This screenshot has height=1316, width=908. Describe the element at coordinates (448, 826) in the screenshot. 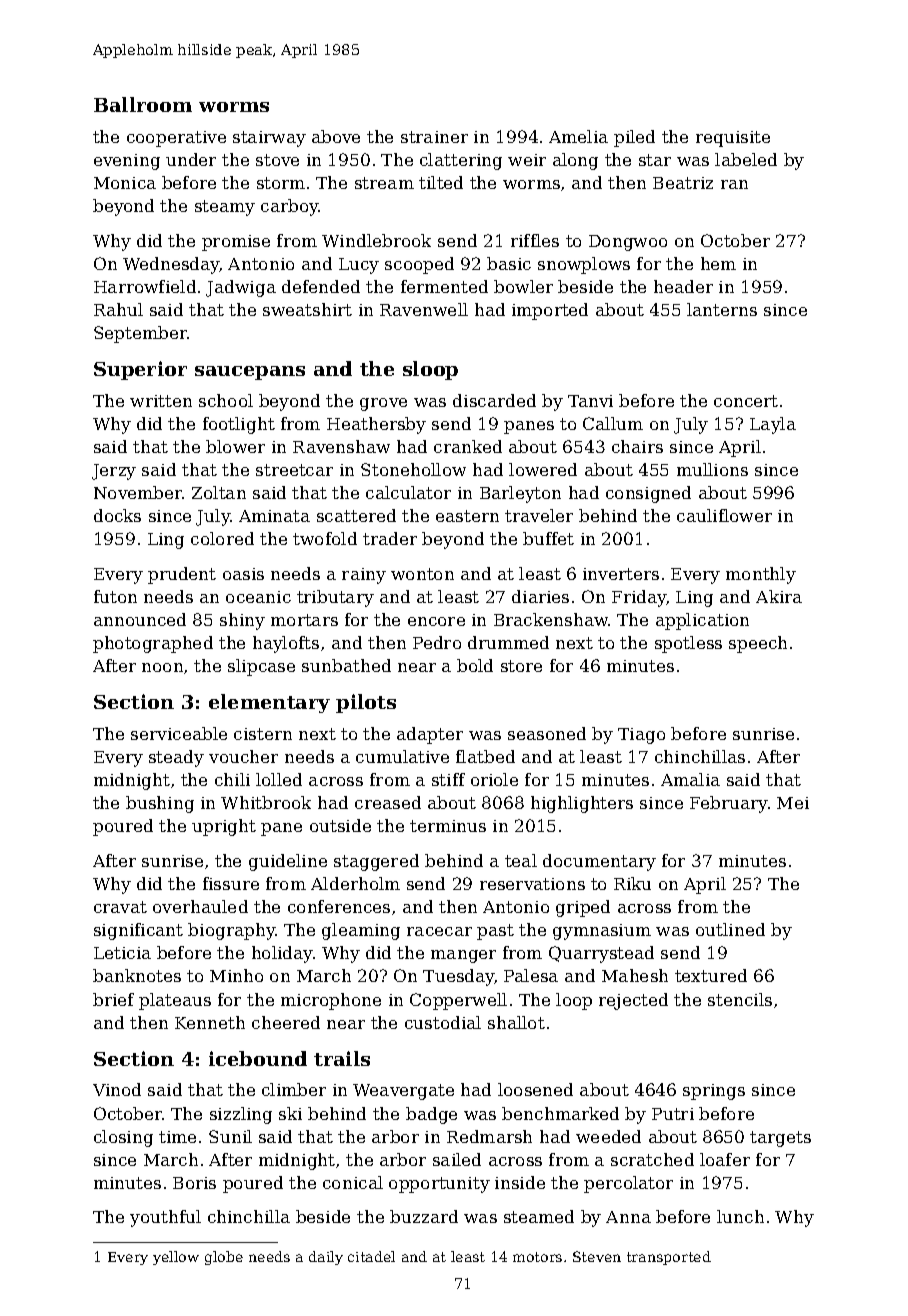

I see `terminus` at that location.
